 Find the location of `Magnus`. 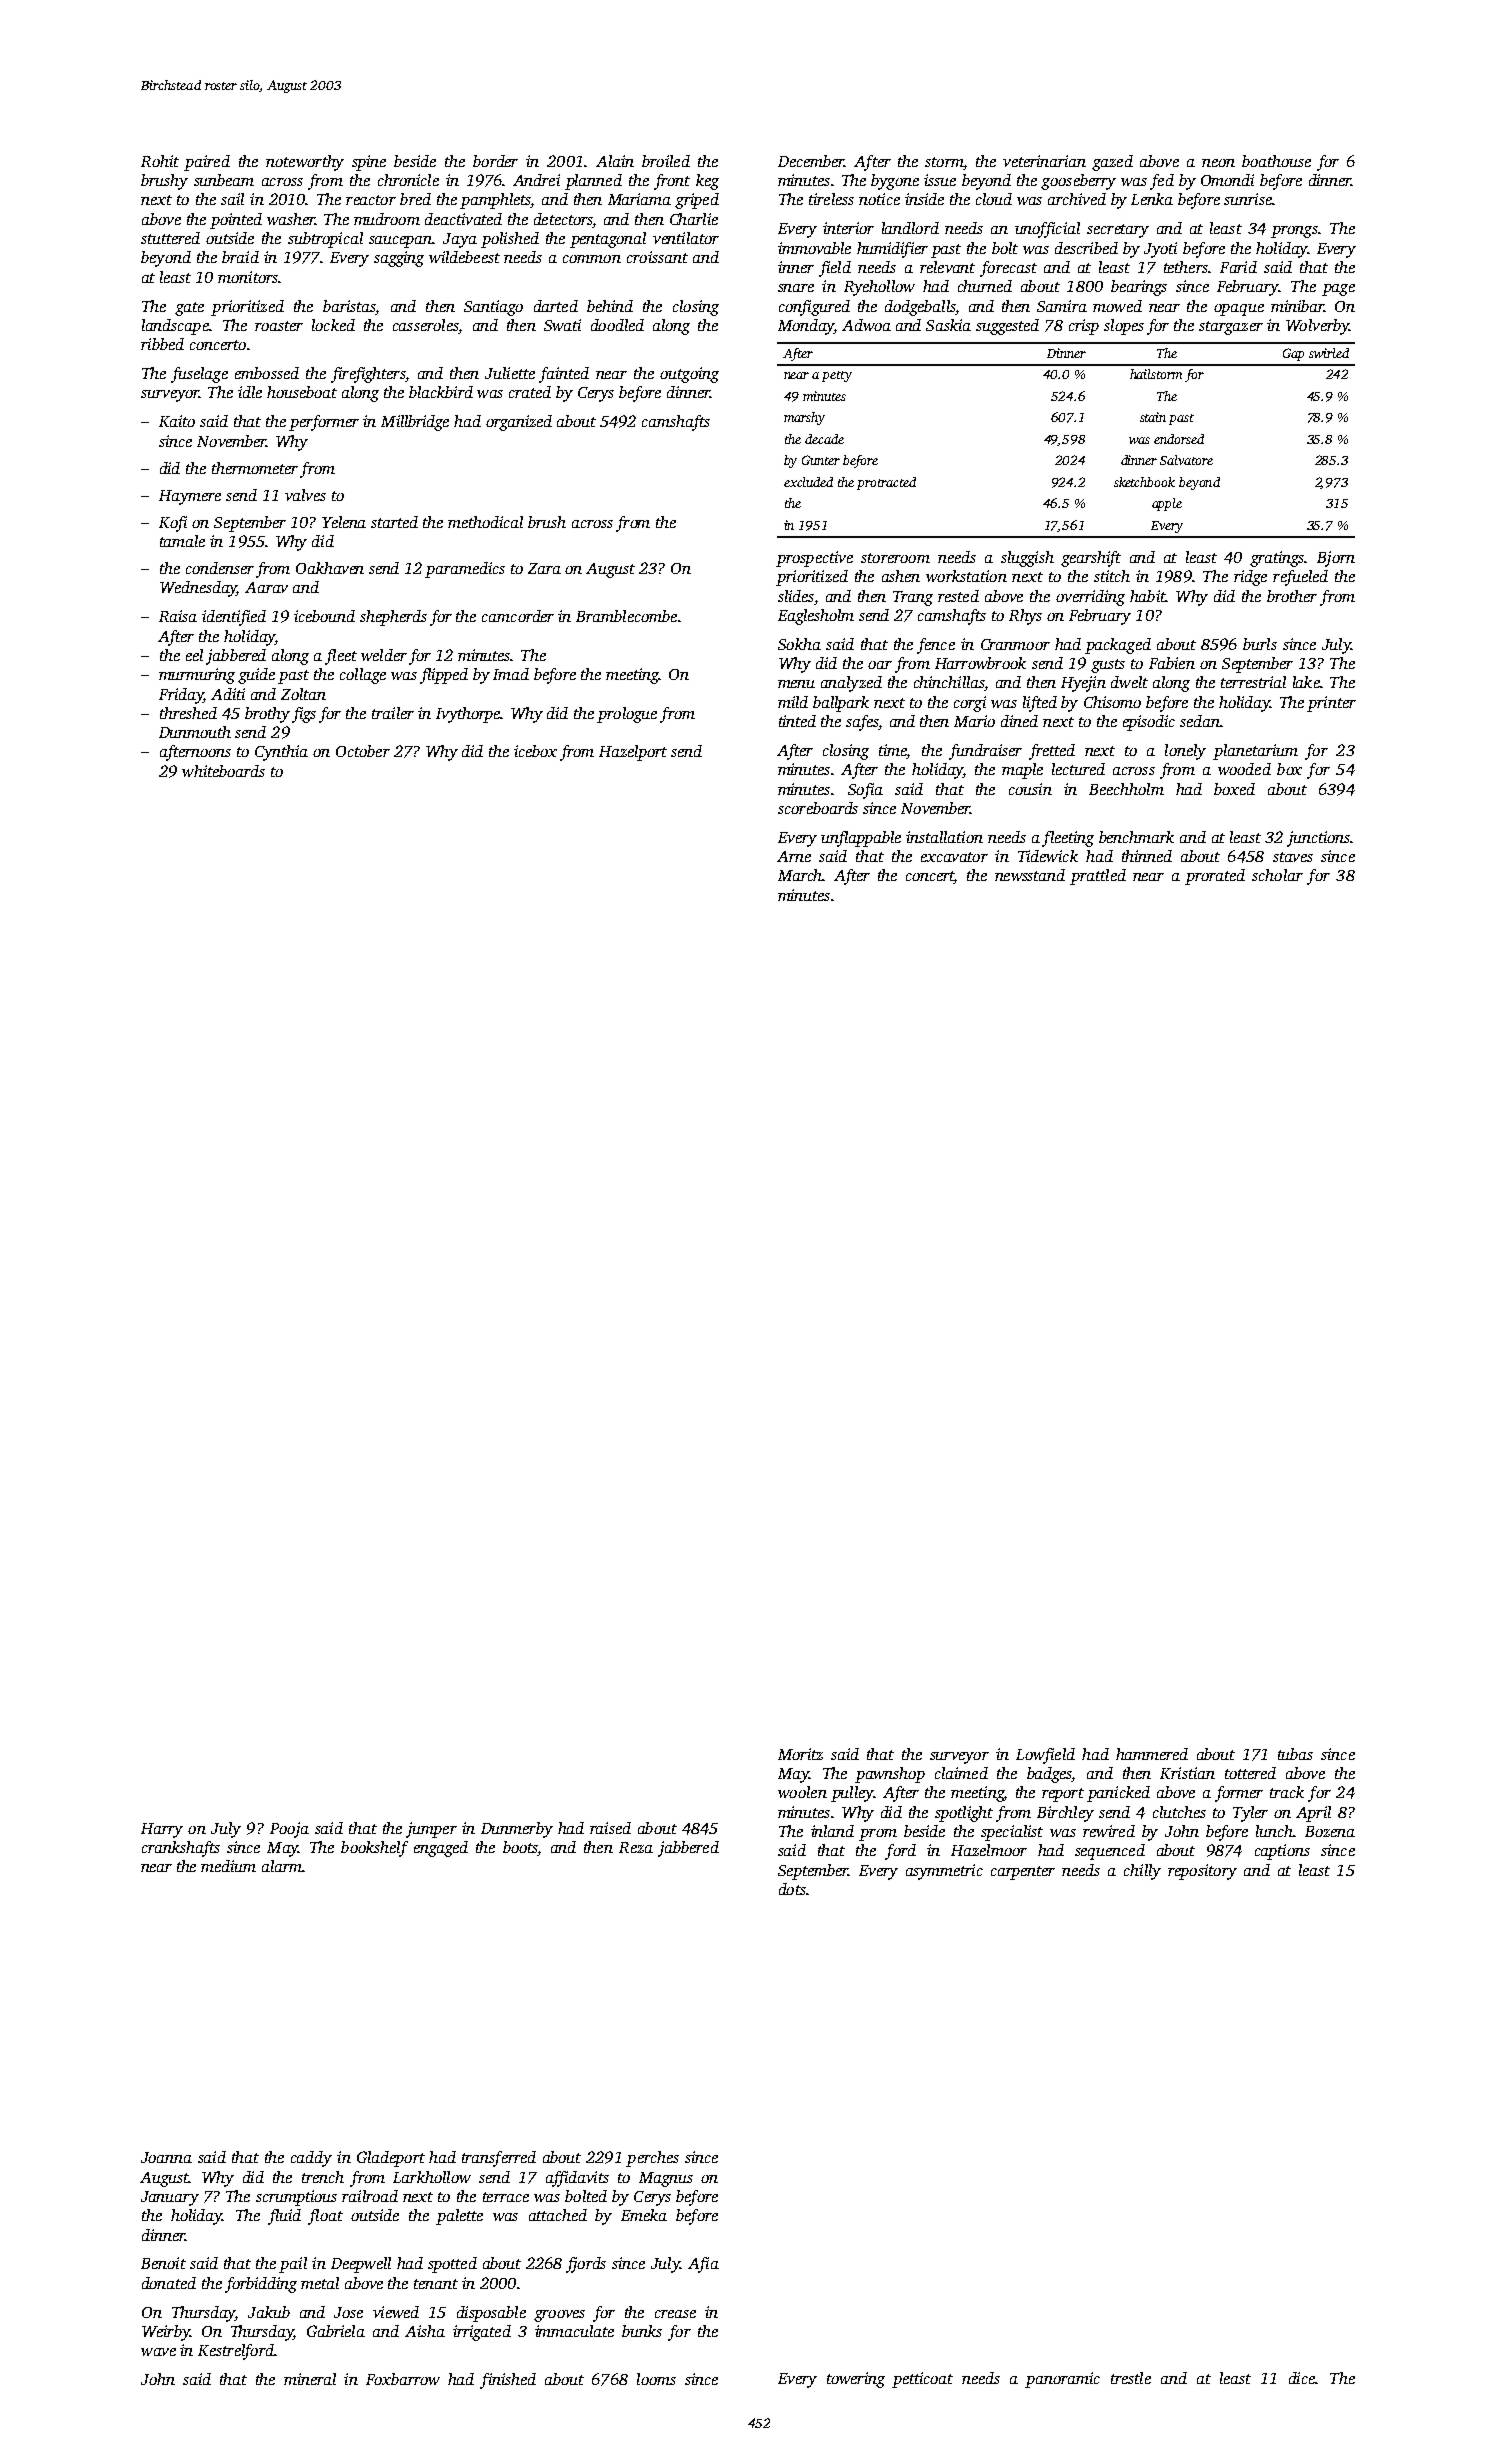

Magnus is located at coordinates (666, 2179).
